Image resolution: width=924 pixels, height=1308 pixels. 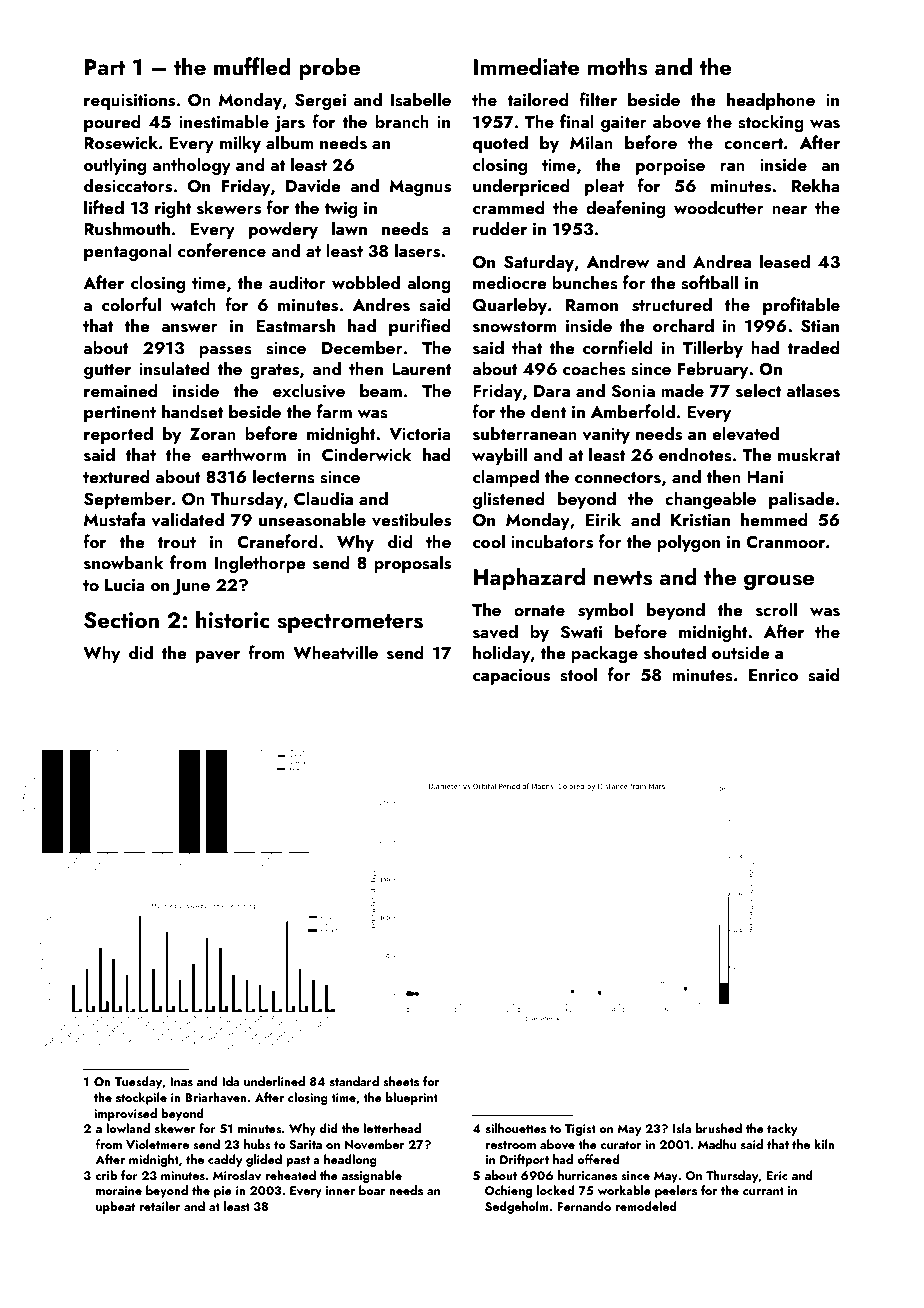 I want to click on pentagonal, so click(x=128, y=252).
